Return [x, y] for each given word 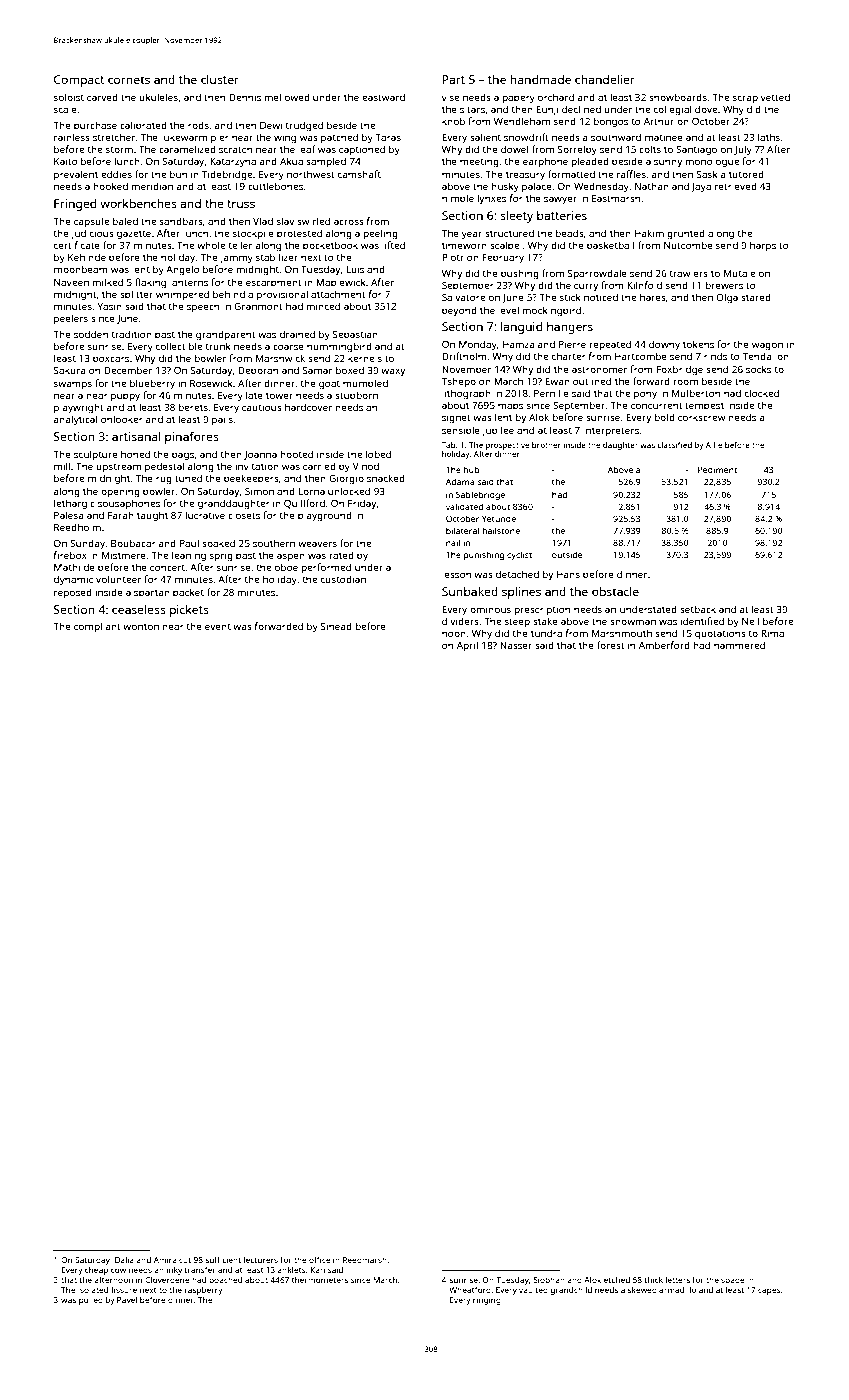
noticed [601, 297]
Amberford [664, 645]
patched [339, 138]
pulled [91, 1301]
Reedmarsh [365, 1260]
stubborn [356, 395]
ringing [487, 1301]
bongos [611, 122]
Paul [189, 543]
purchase [95, 126]
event [218, 626]
